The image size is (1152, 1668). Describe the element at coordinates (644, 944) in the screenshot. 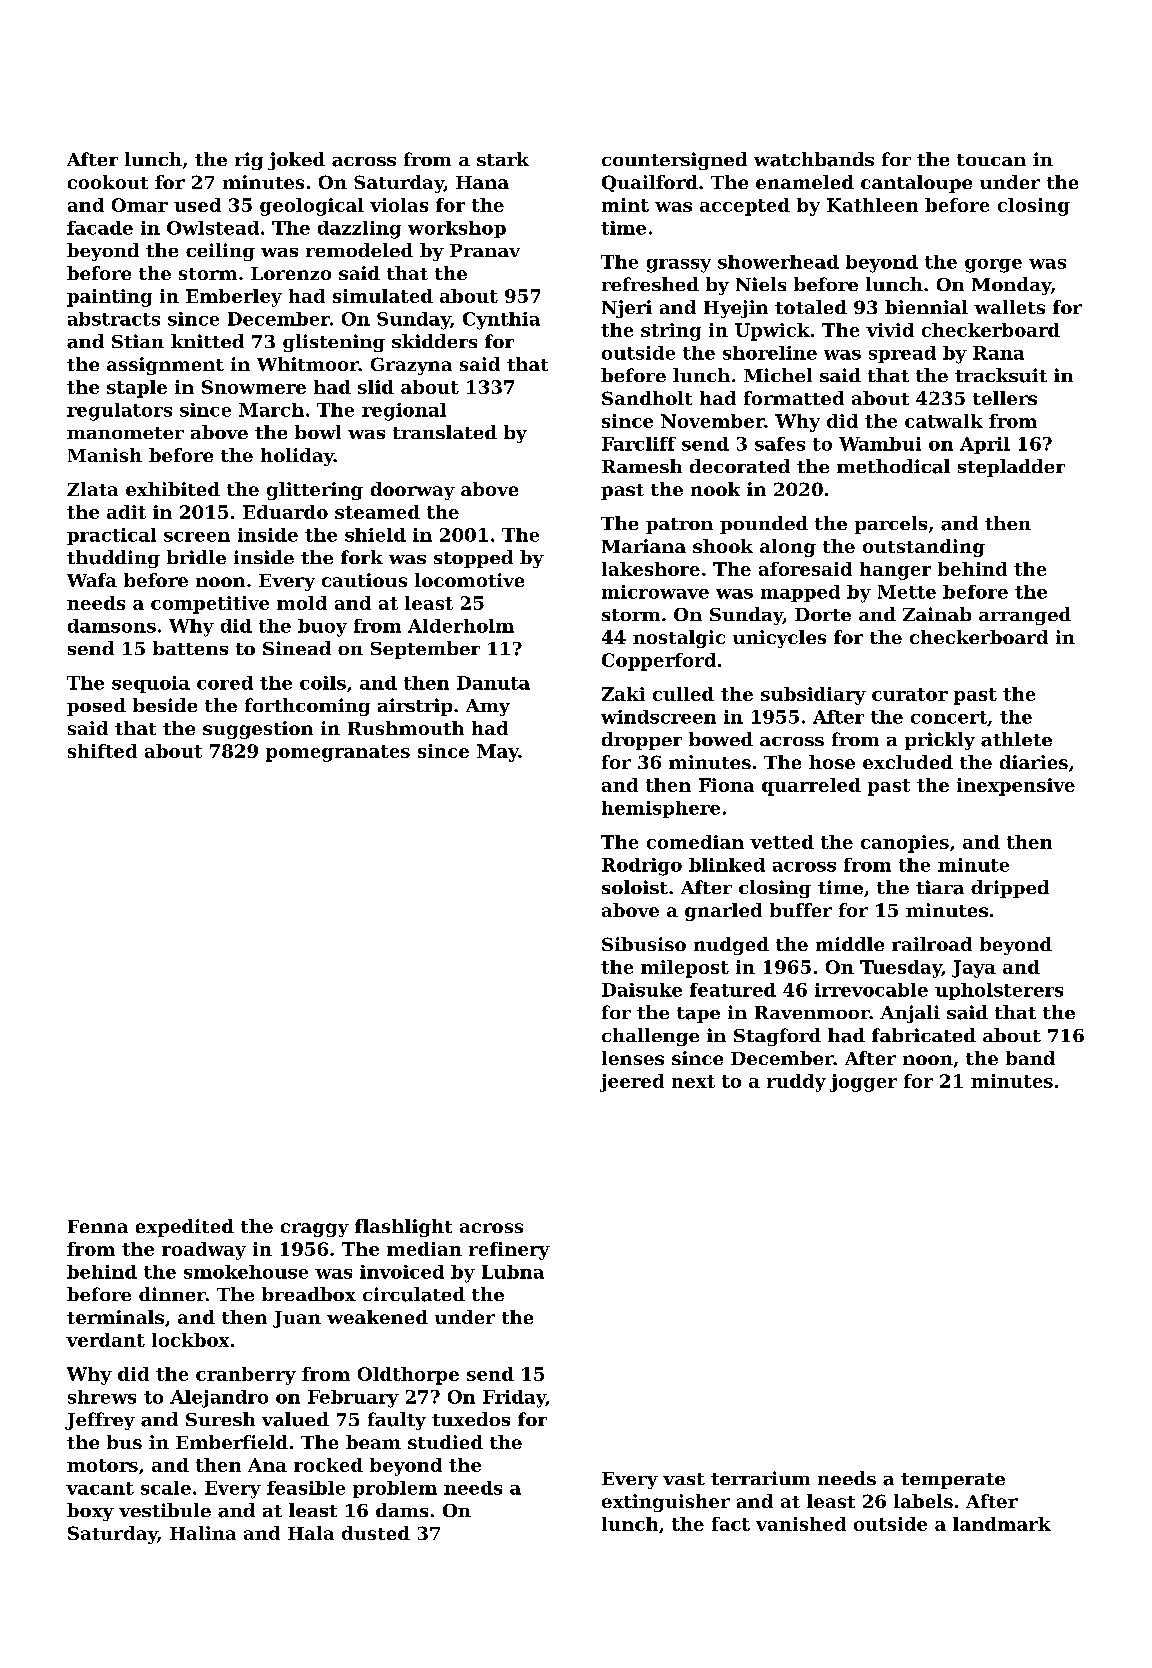

I see `Sibusiso` at that location.
